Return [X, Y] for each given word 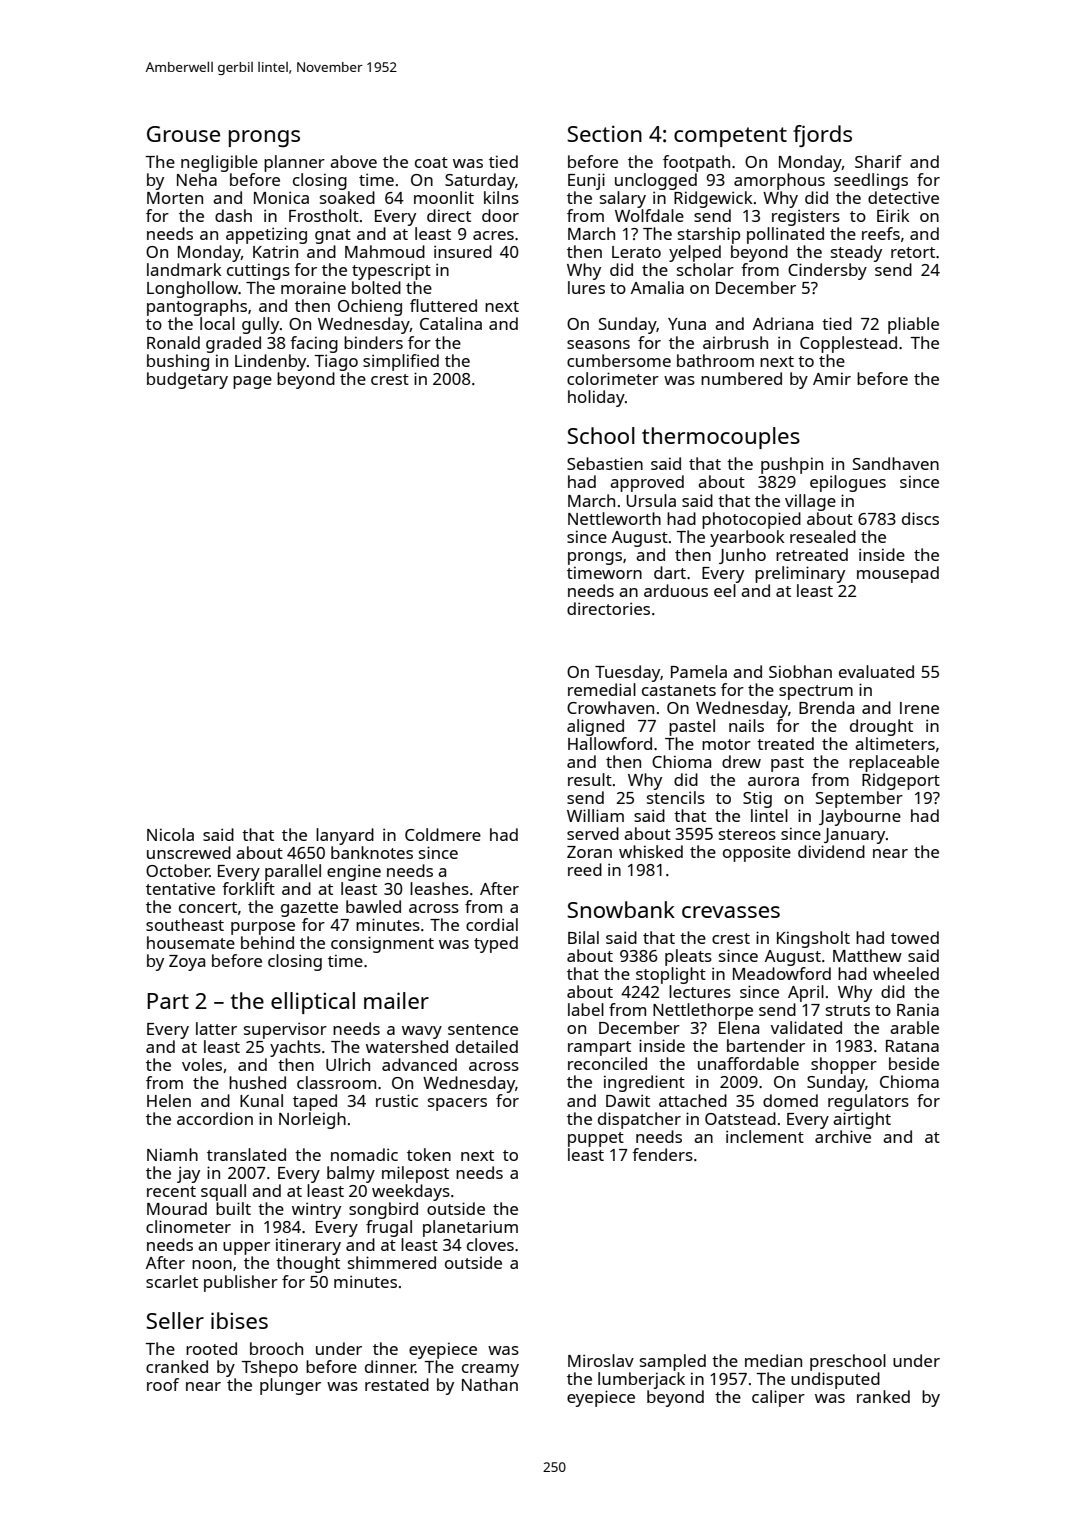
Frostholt [324, 215]
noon [212, 1264]
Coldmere [443, 834]
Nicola [170, 834]
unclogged [656, 181]
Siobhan [800, 671]
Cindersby [827, 271]
